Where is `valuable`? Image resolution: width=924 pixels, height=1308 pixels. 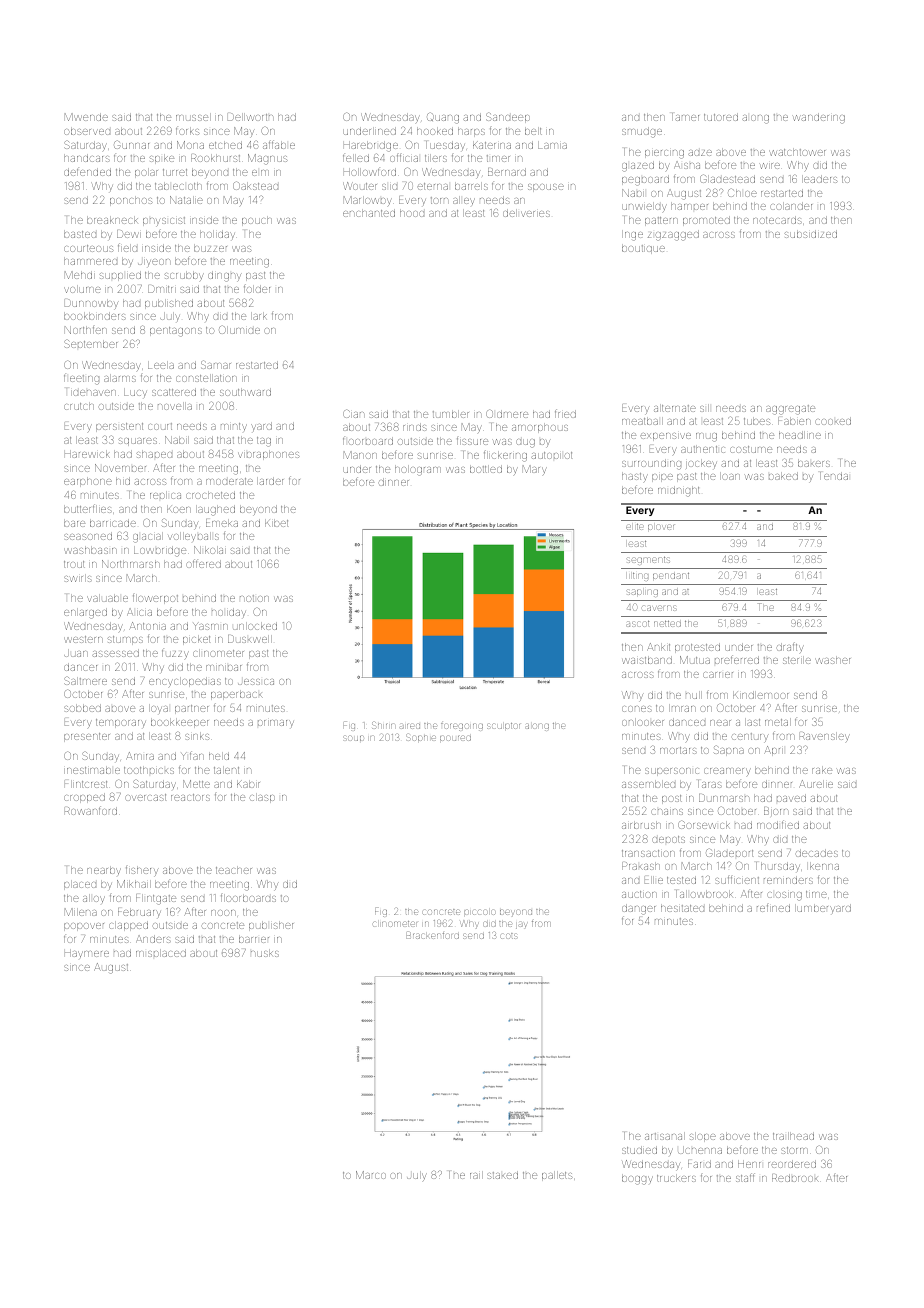
valuable is located at coordinates (107, 598).
